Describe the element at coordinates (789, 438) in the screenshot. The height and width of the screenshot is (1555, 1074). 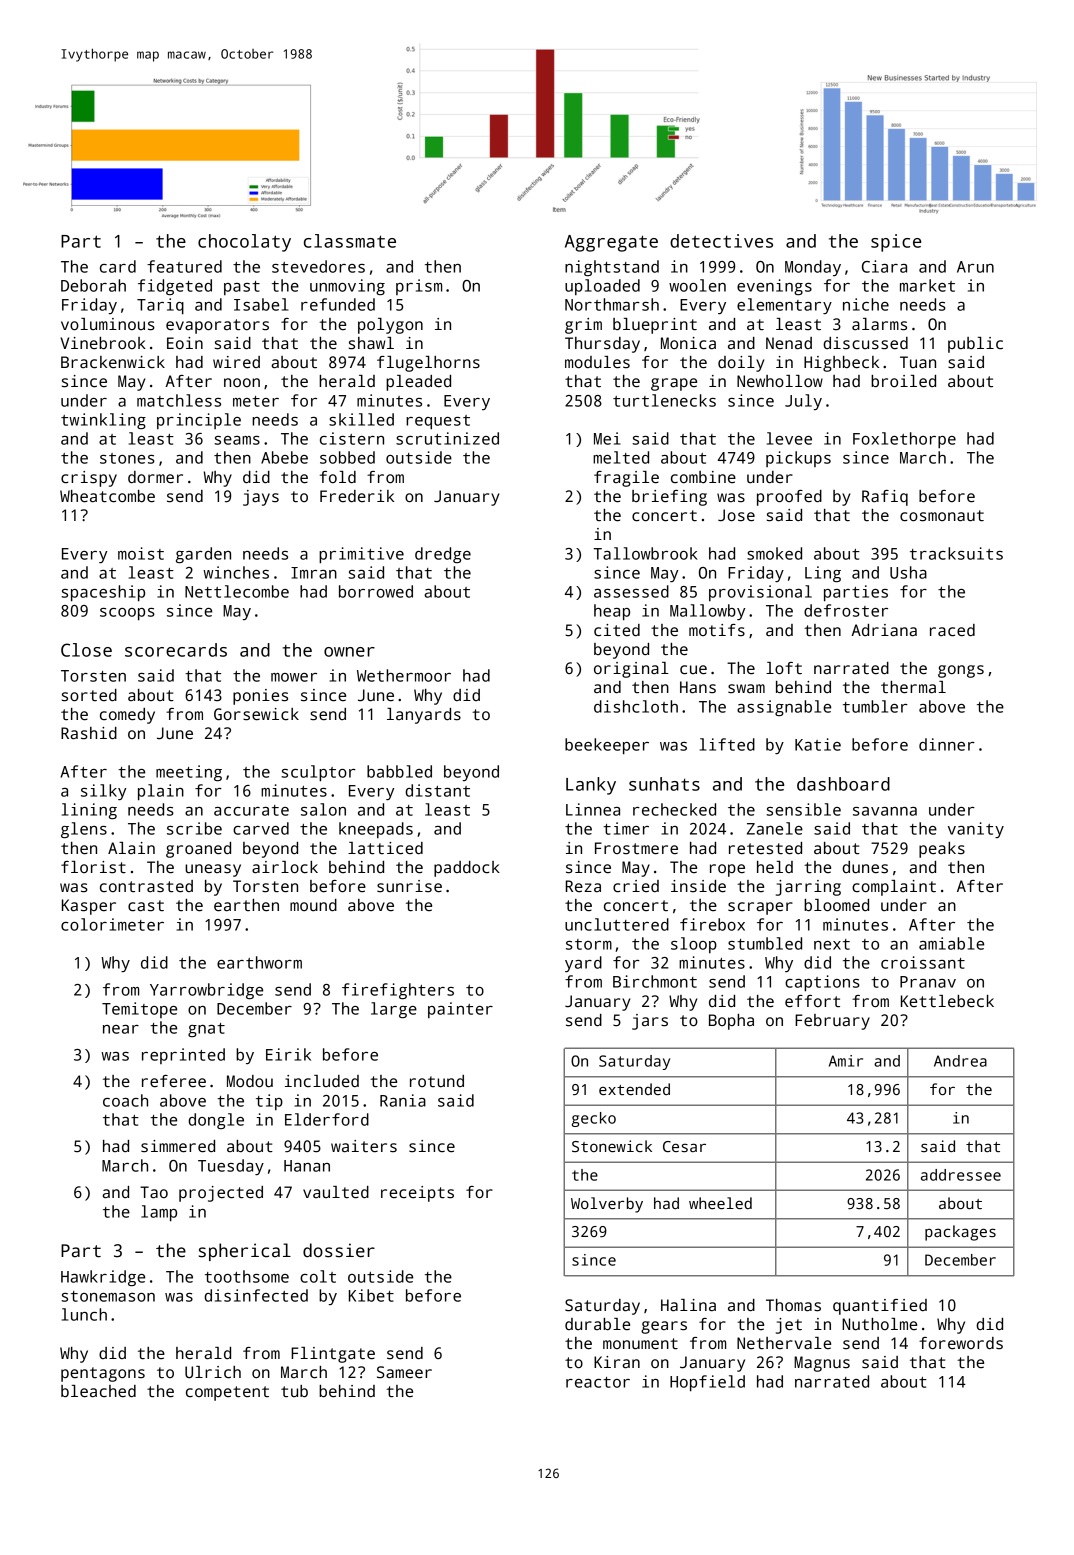
I see `levee` at that location.
